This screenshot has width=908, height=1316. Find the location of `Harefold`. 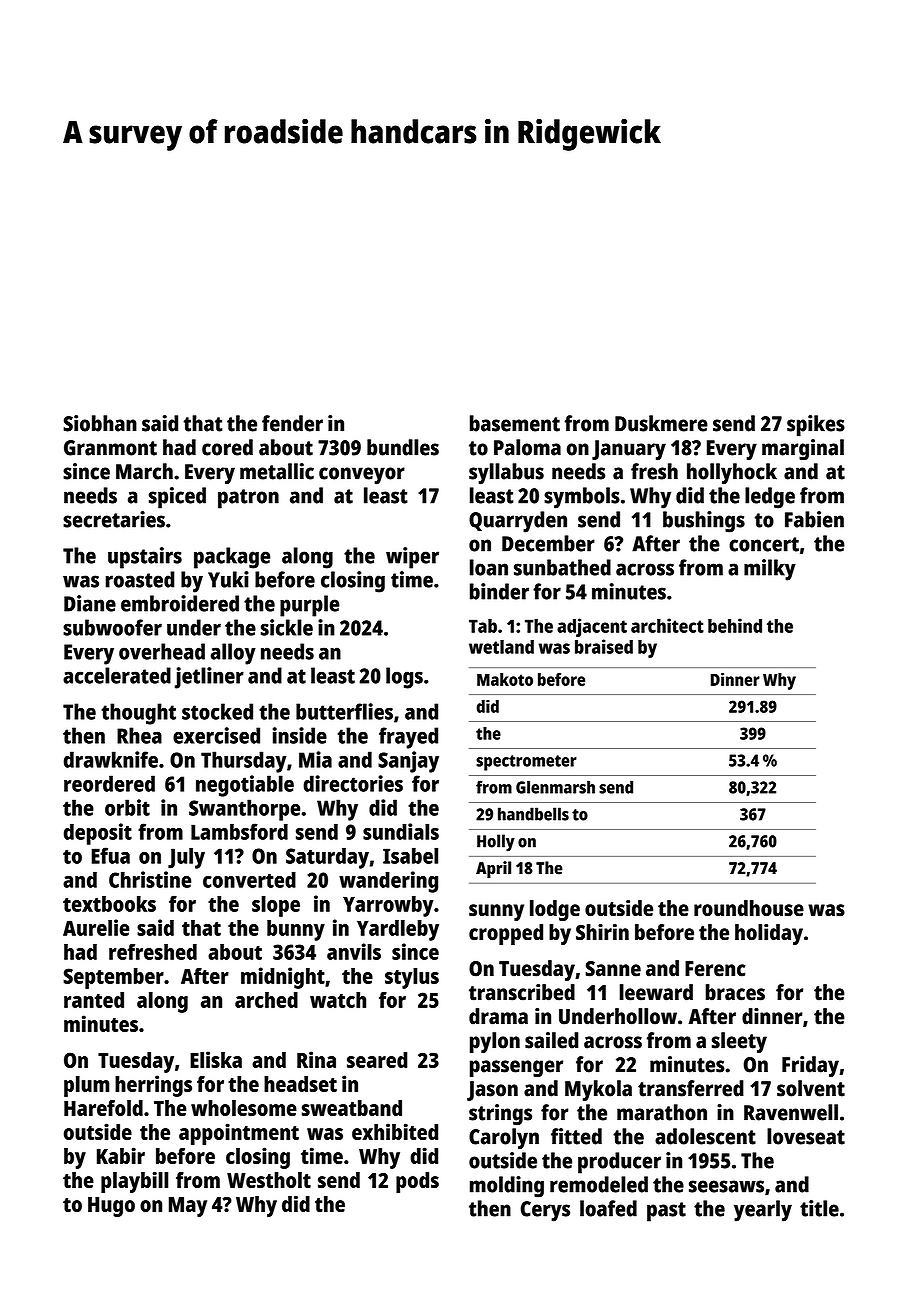

Harefold is located at coordinates (103, 1108).
